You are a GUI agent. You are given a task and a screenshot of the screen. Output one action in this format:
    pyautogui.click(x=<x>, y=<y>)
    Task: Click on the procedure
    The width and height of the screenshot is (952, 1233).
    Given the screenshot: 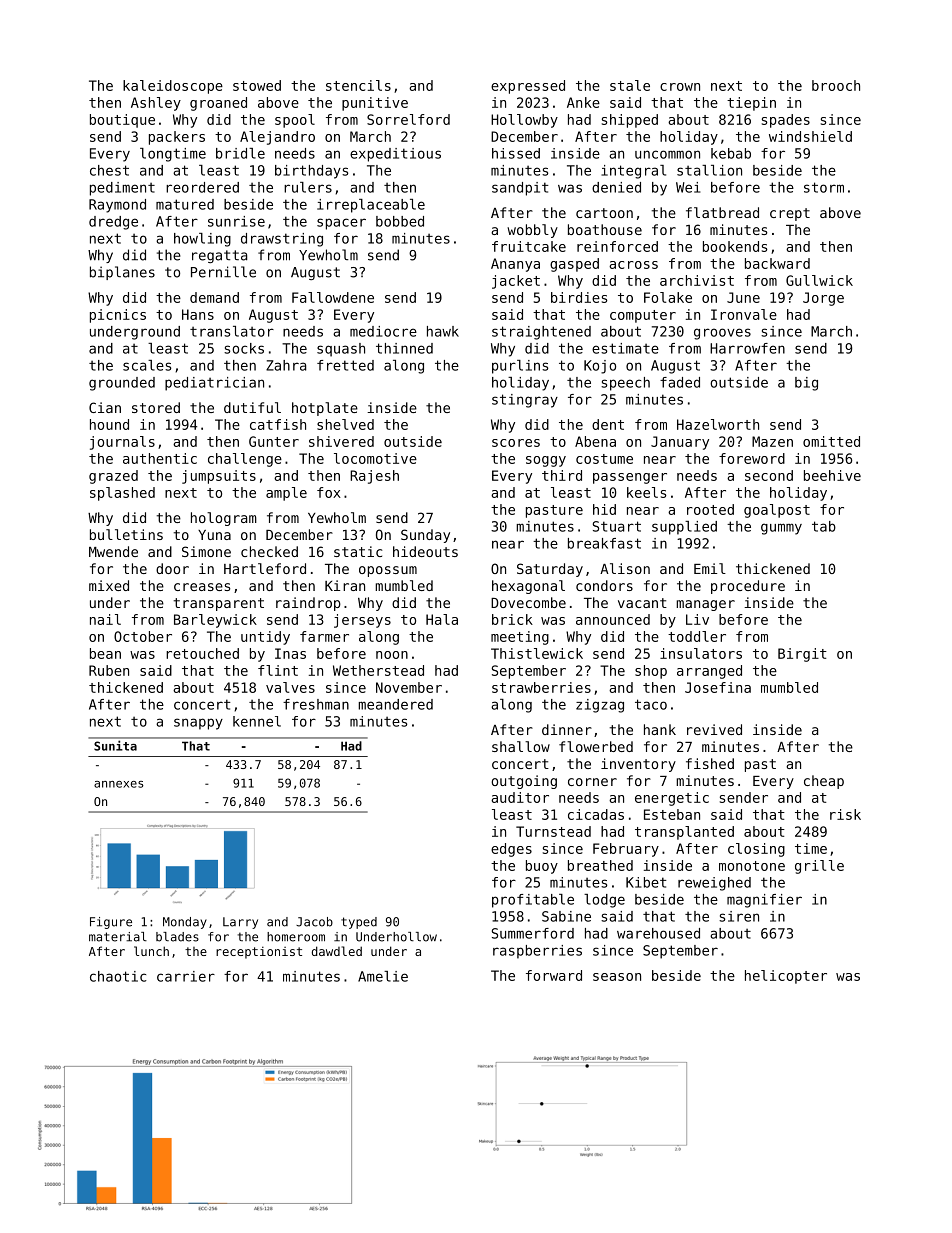 What is the action you would take?
    pyautogui.click(x=748, y=587)
